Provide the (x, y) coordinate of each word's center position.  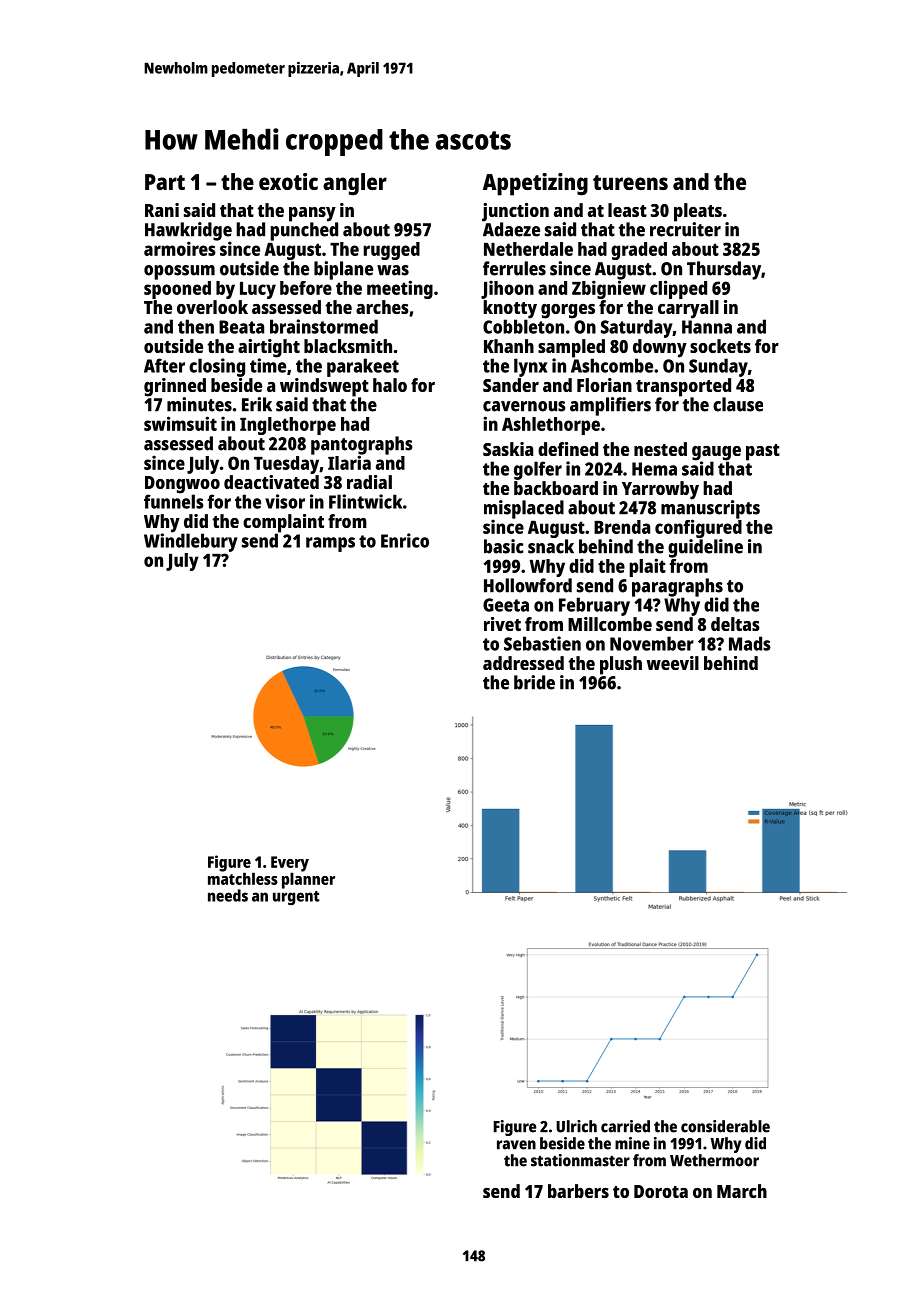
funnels (174, 501)
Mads (750, 643)
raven (516, 1145)
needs (228, 895)
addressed (523, 663)
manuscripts (710, 509)
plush (621, 665)
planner (308, 880)
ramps (330, 544)
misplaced (524, 509)
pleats (698, 212)
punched (304, 231)
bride (534, 682)
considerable (725, 1126)
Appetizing (535, 184)
